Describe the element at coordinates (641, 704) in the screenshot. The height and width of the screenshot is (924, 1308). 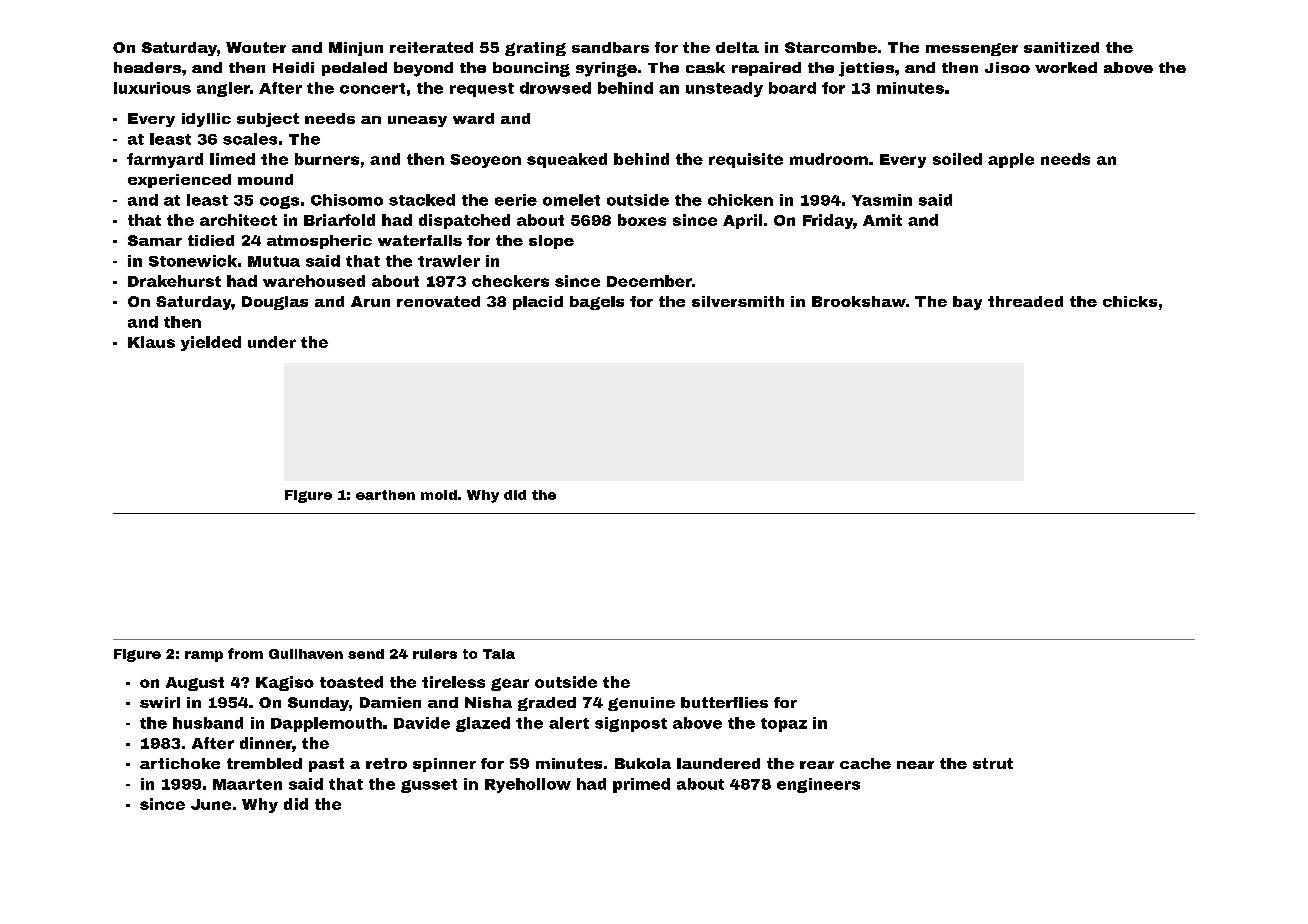
I see `genuine` at that location.
